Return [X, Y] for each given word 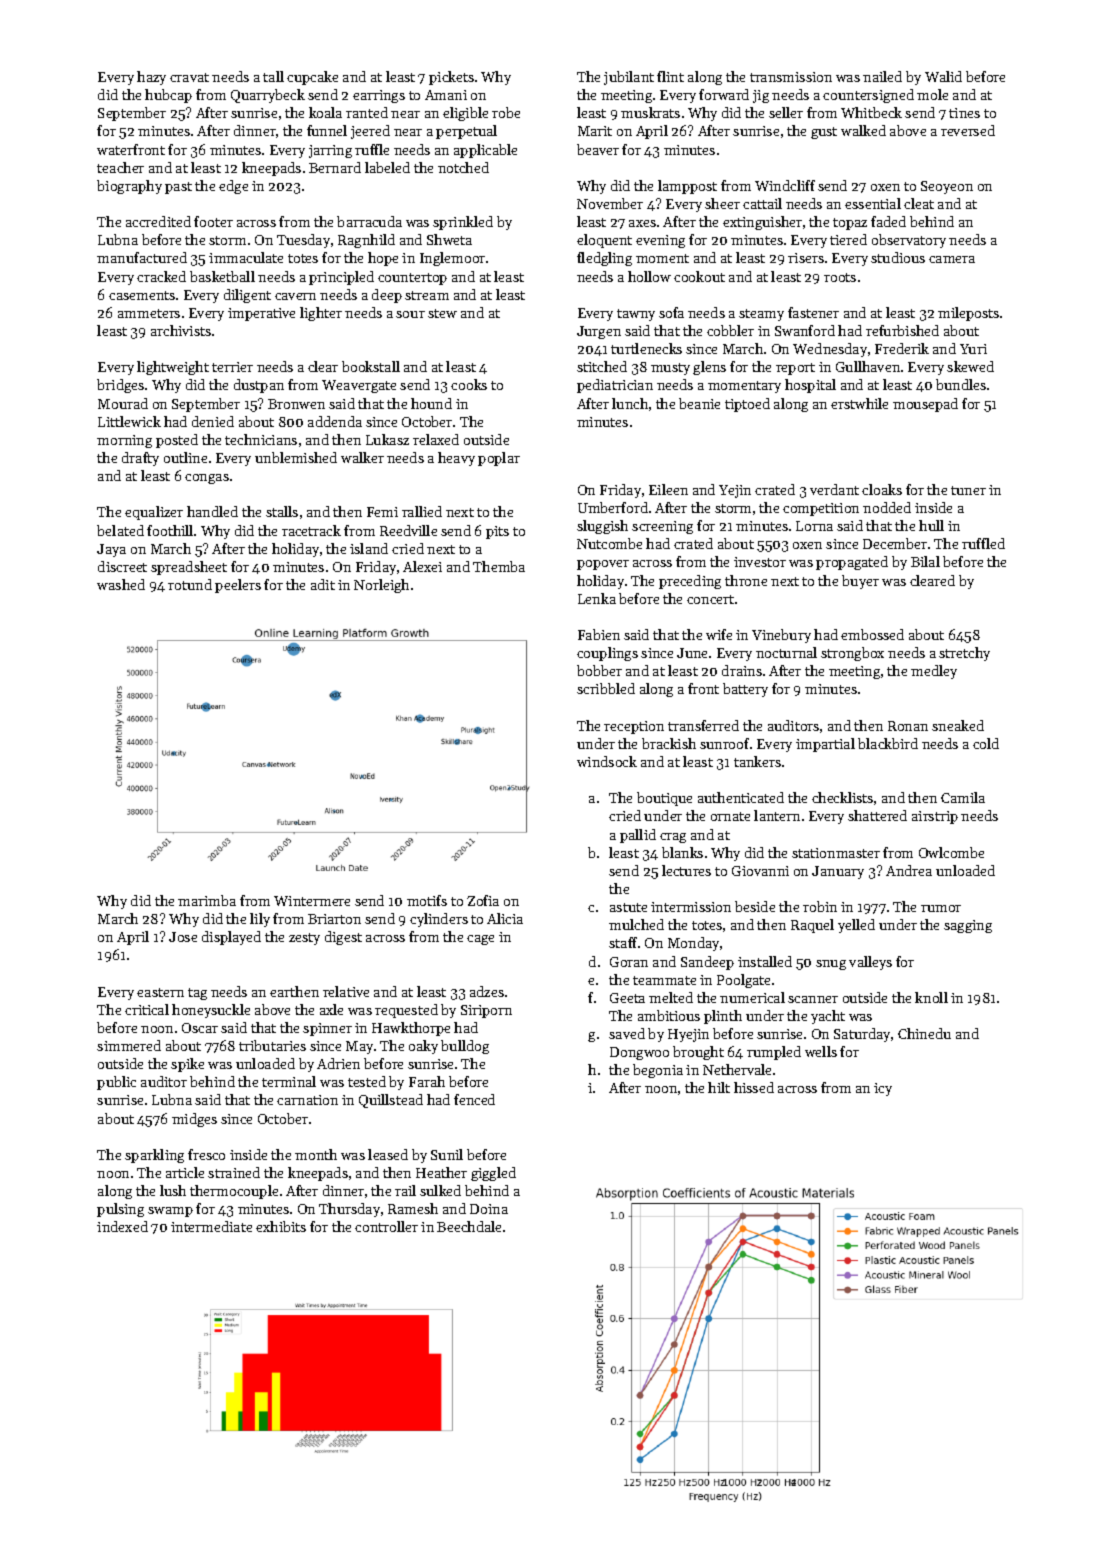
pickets [451, 78]
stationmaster [836, 853]
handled [212, 511]
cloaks [882, 489]
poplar [499, 459]
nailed [882, 76]
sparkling [154, 1156]
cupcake [312, 78]
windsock [607, 761]
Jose [183, 937]
